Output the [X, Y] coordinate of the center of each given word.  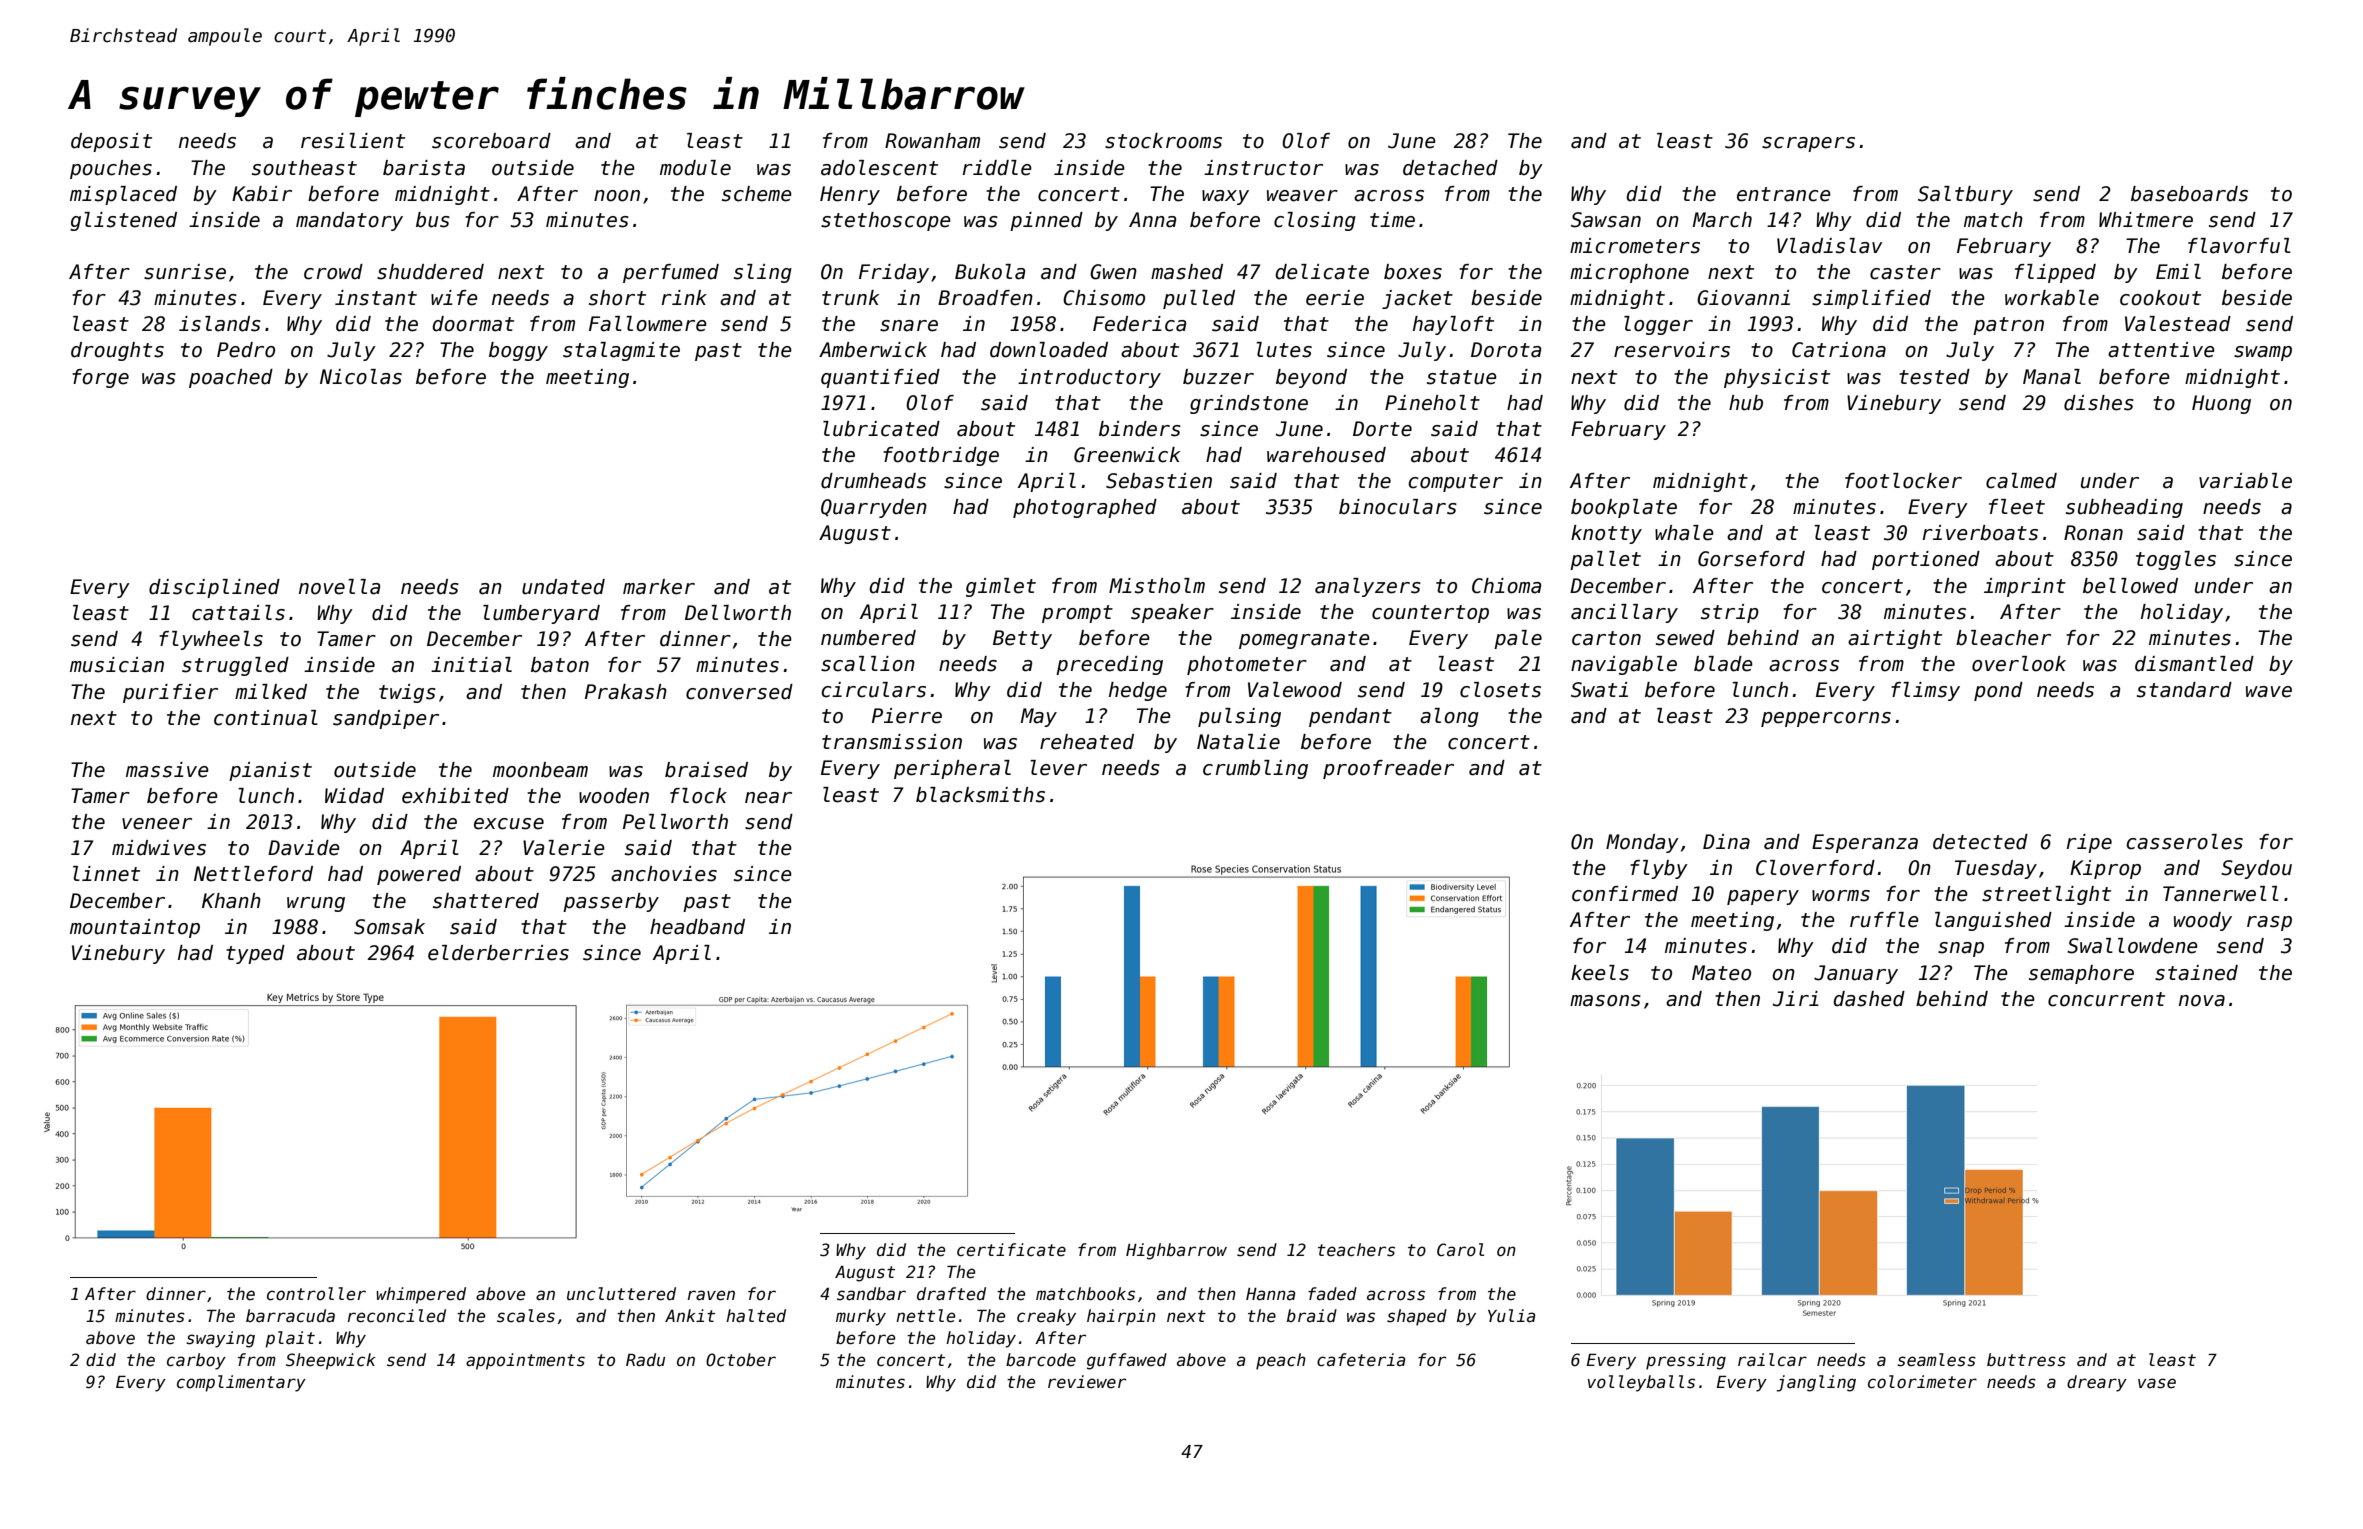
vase [2157, 1383]
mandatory [349, 221]
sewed [1685, 638]
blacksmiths [980, 795]
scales [526, 1316]
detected [1980, 842]
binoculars [1398, 507]
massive [167, 770]
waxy [1225, 197]
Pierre [907, 716]
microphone [1629, 273]
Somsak [389, 927]
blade [1723, 664]
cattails [238, 613]
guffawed [1127, 1361]
